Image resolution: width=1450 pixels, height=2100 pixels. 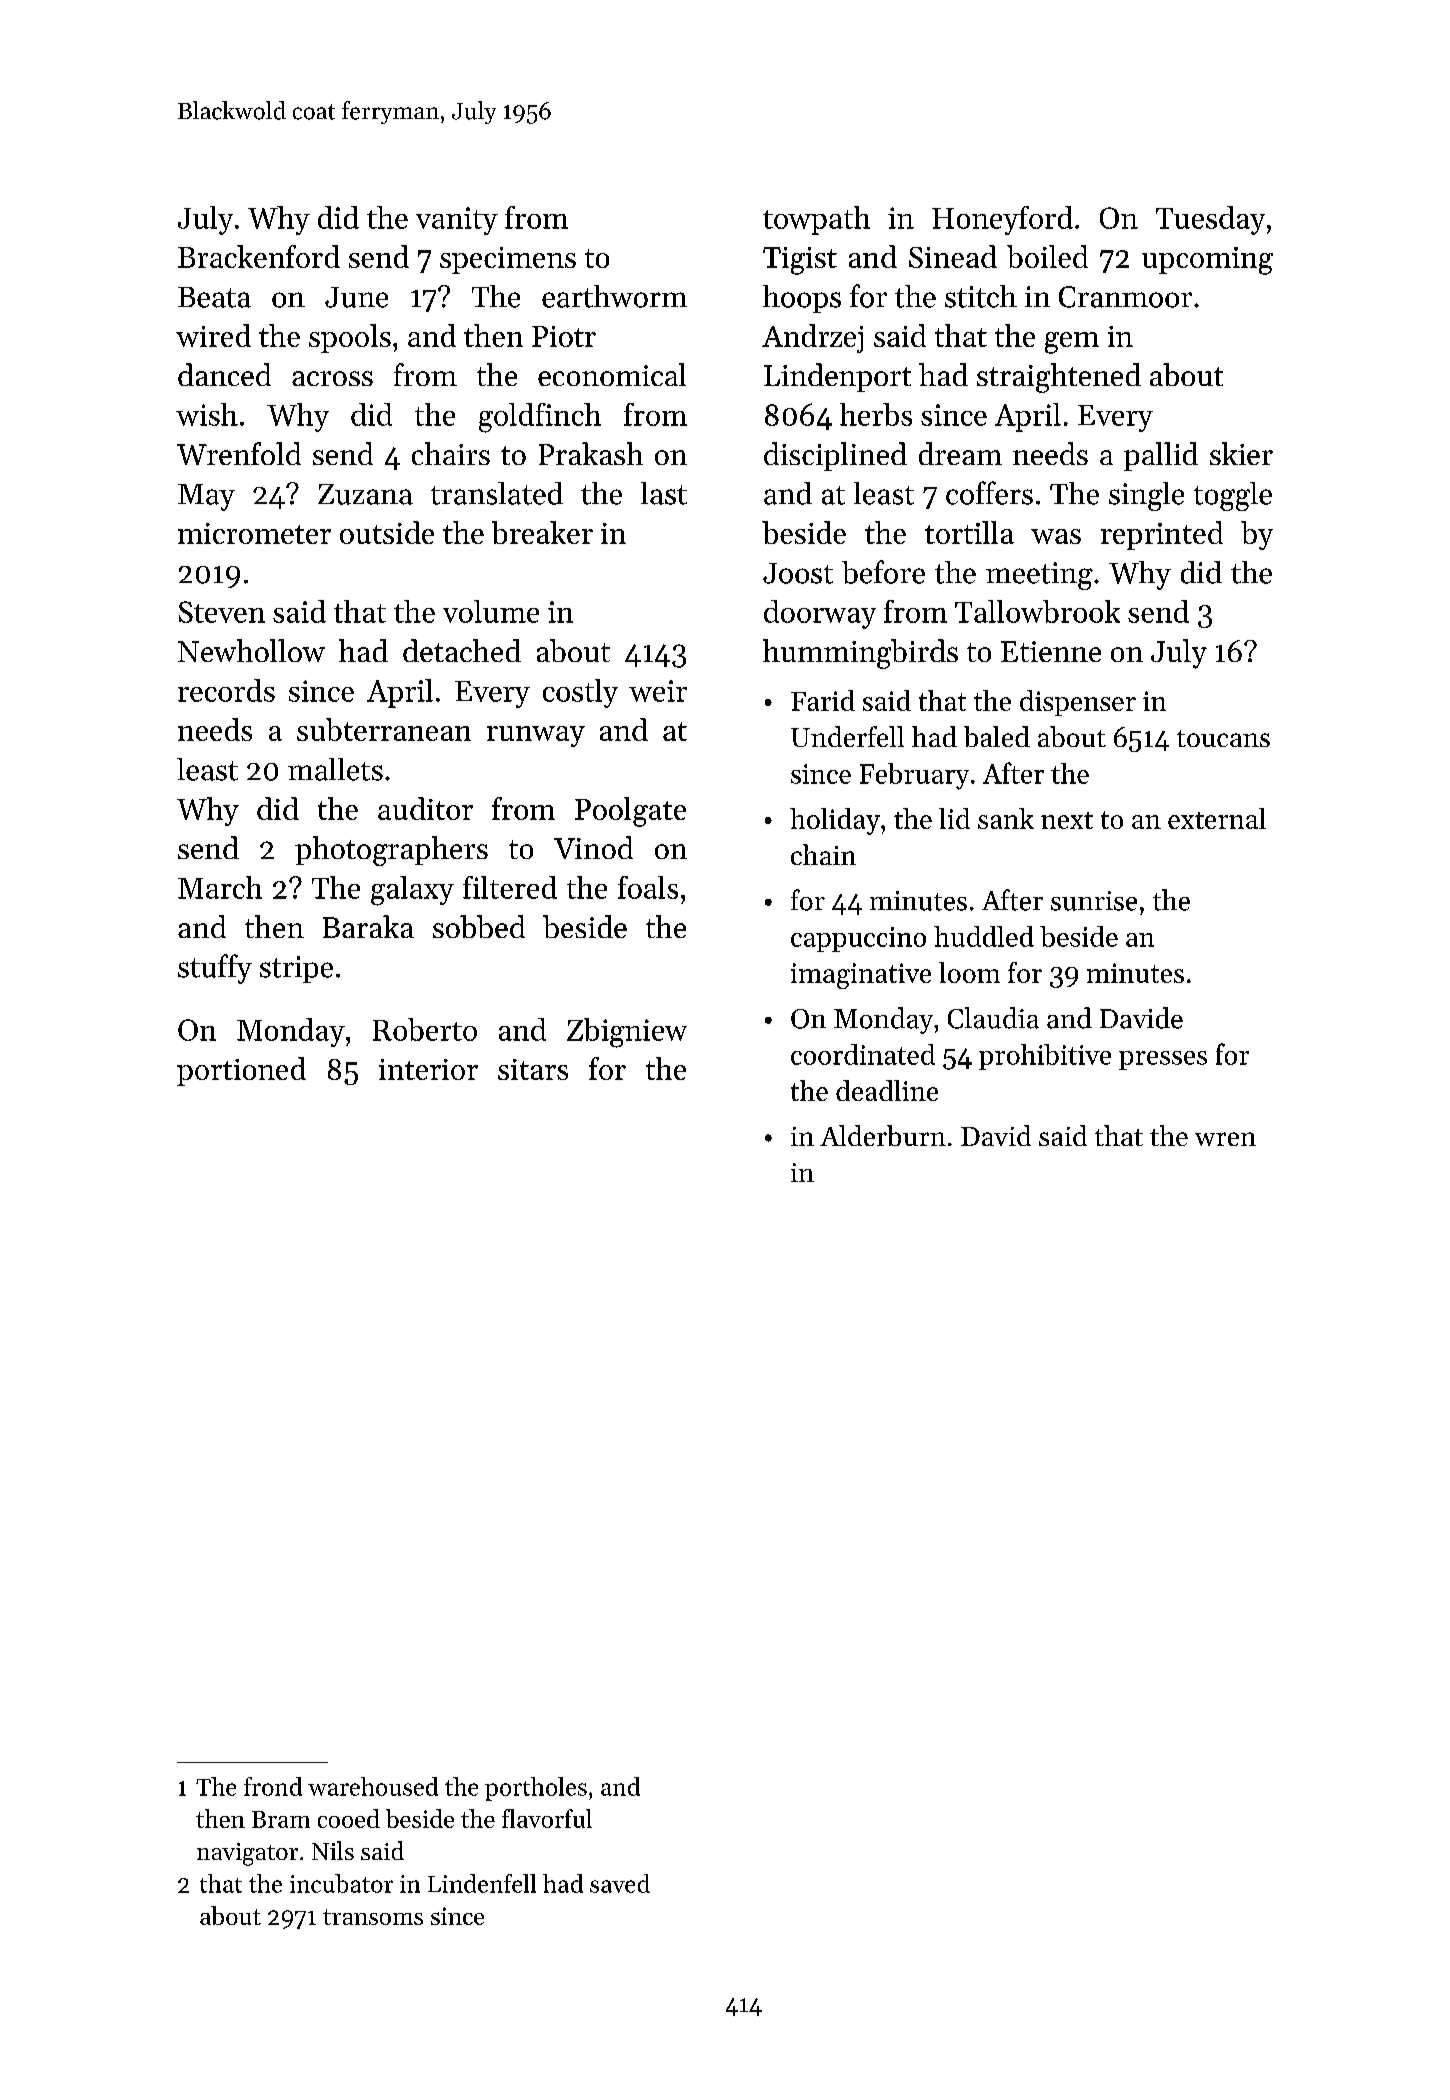 What do you see at coordinates (365, 494) in the document?
I see `Zuzana` at bounding box center [365, 494].
